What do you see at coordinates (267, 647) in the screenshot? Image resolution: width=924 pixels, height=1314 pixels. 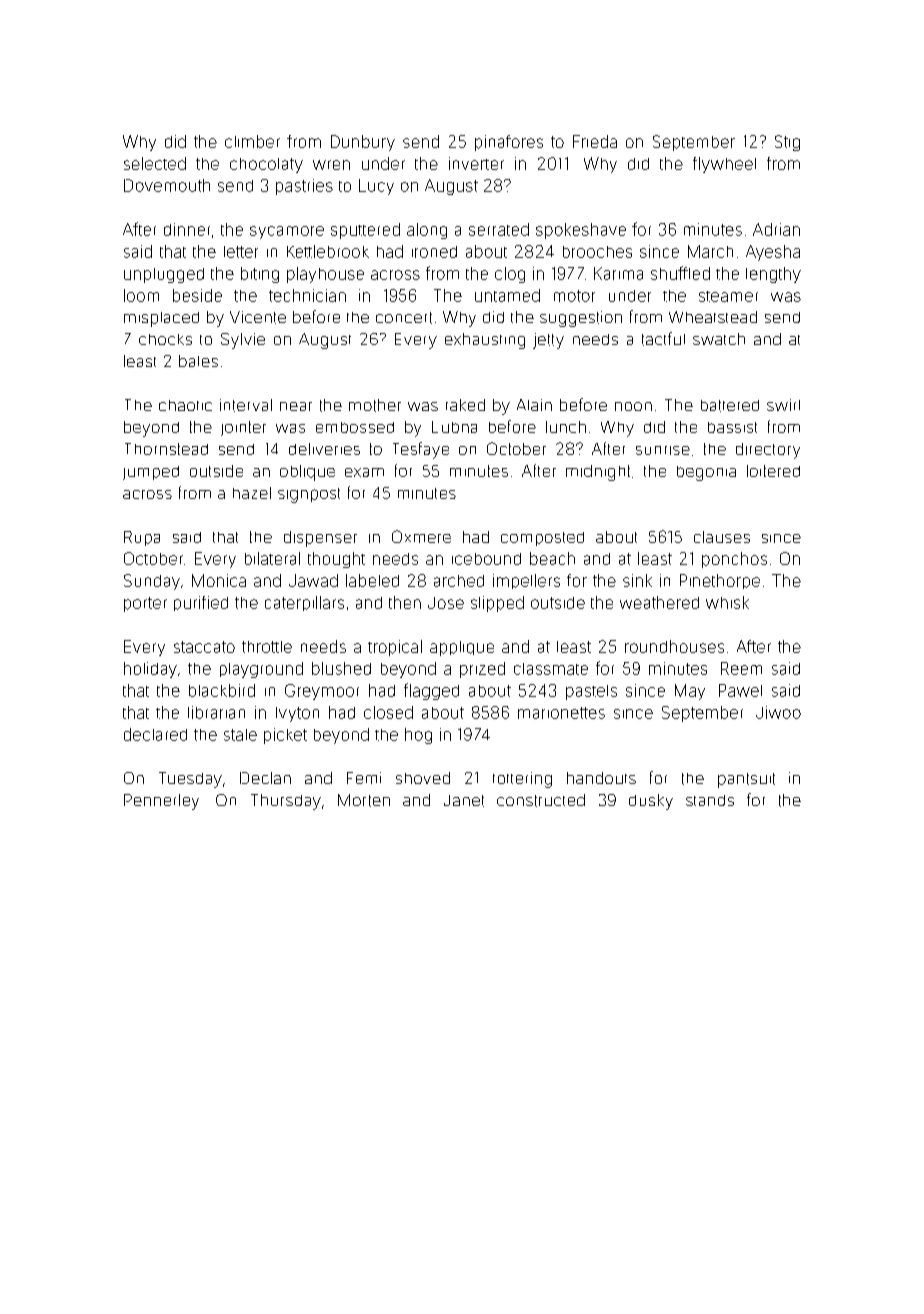 I see `throttle` at bounding box center [267, 647].
